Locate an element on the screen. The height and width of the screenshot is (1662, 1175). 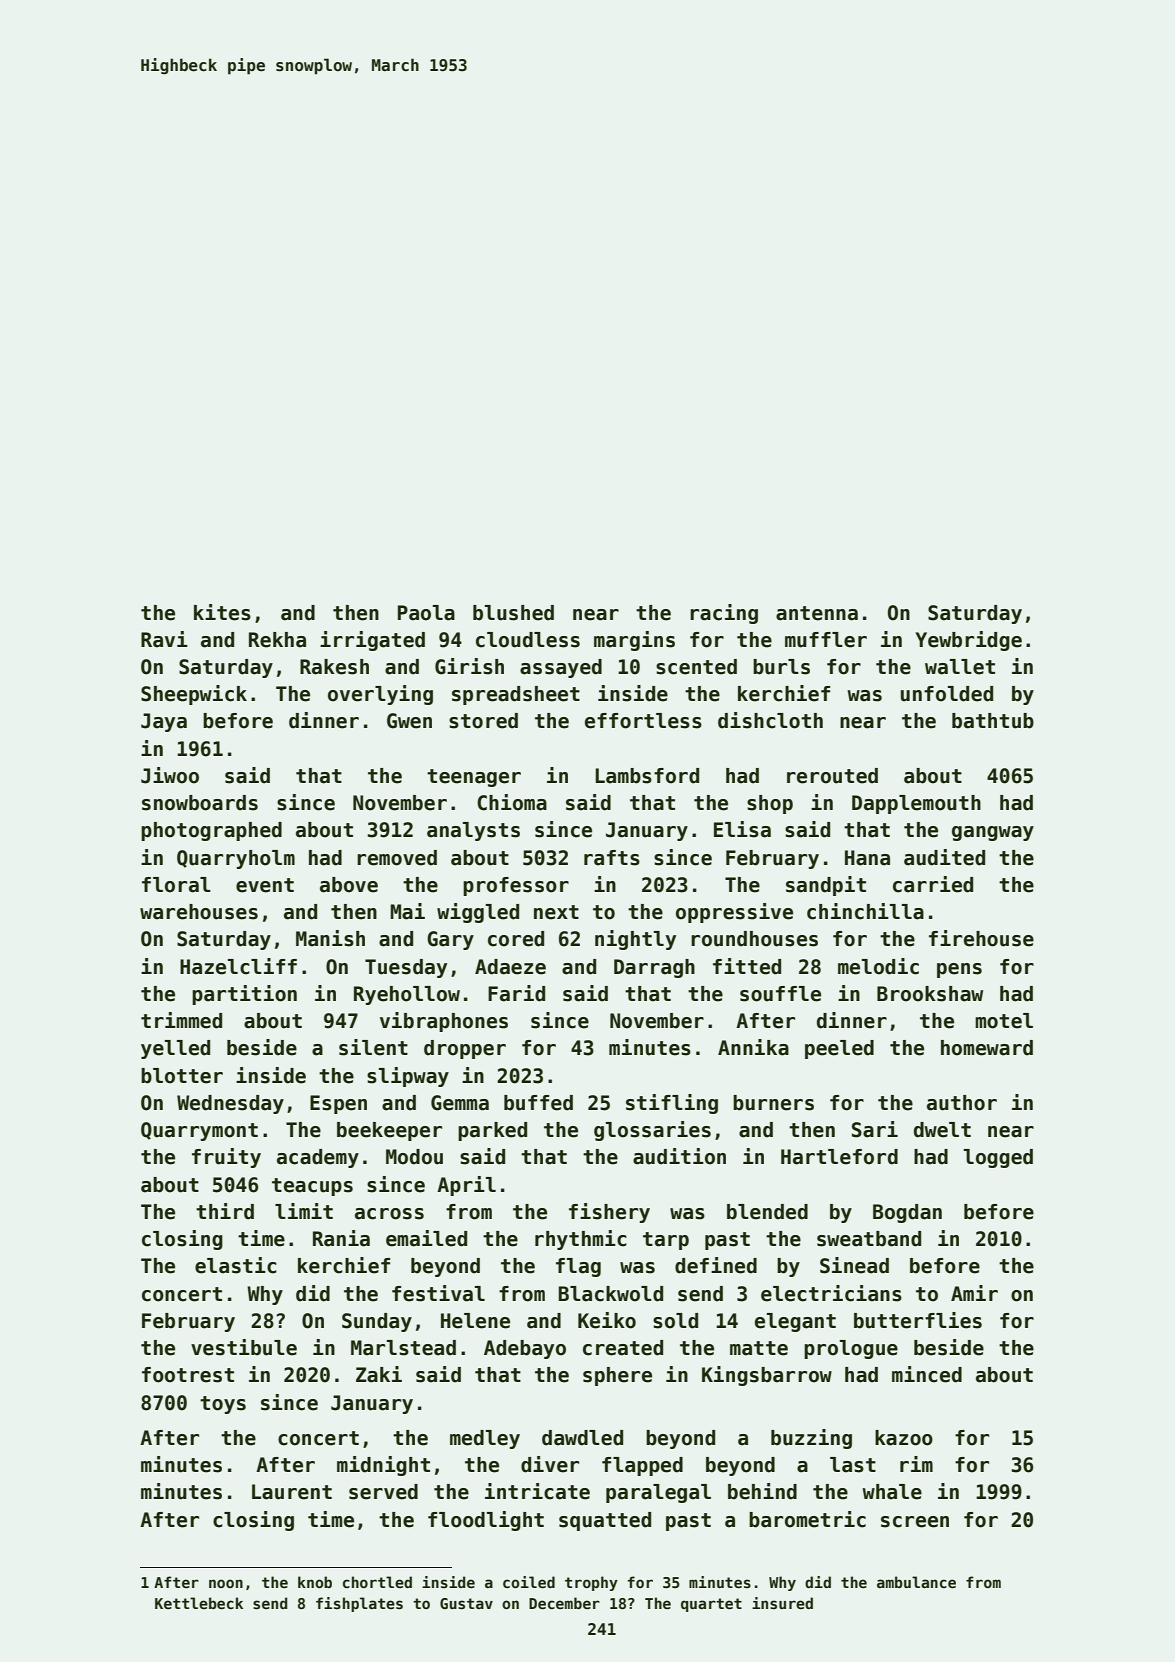
diver is located at coordinates (550, 1464).
